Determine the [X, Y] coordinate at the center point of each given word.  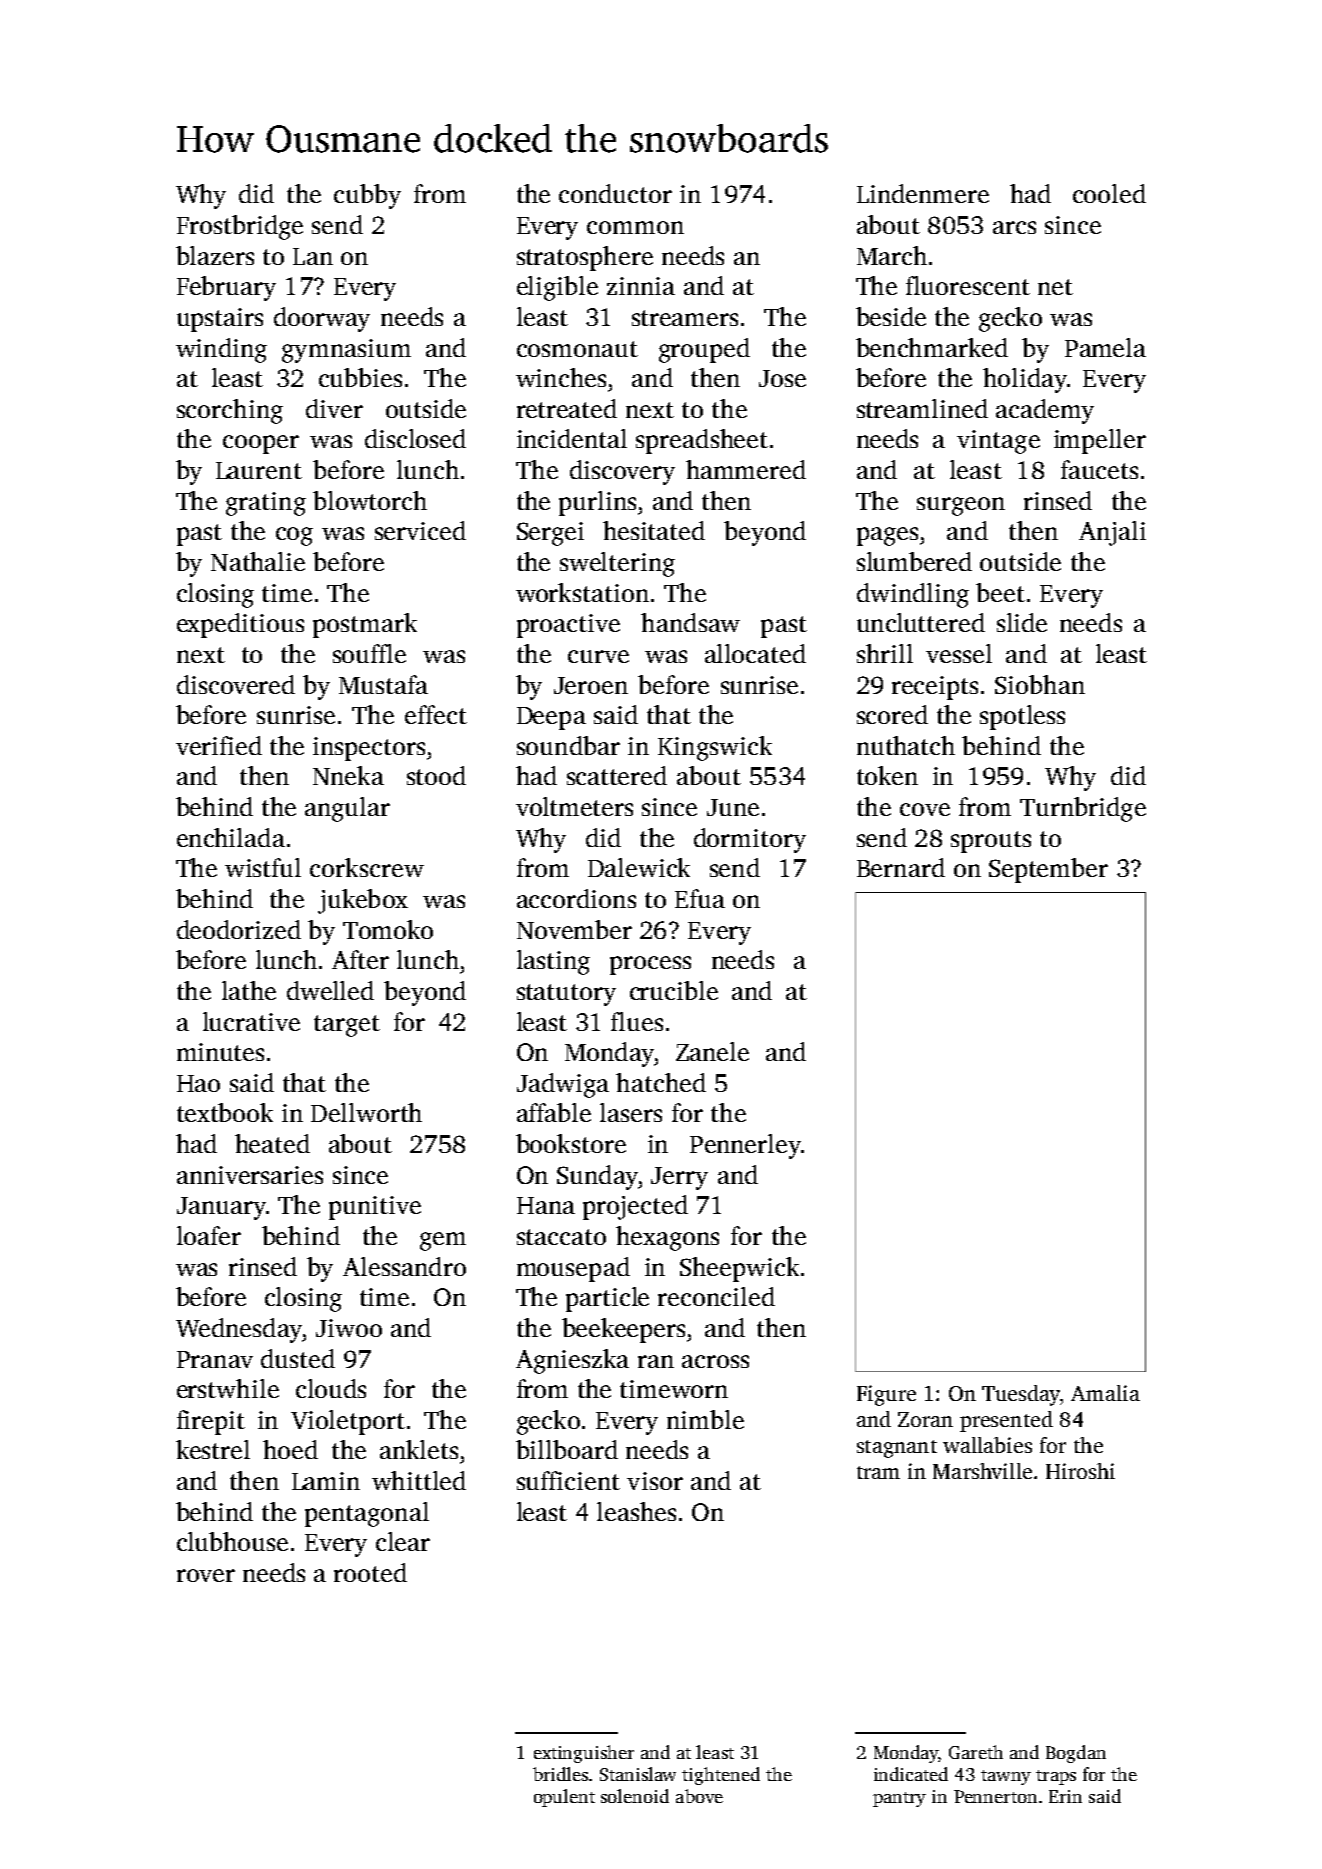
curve [598, 656]
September [1048, 870]
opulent [564, 1798]
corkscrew [367, 867]
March [892, 255]
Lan [313, 256]
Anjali [1112, 533]
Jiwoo [349, 1328]
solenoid [635, 1796]
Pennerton [995, 1796]
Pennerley [745, 1146]
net [1055, 287]
